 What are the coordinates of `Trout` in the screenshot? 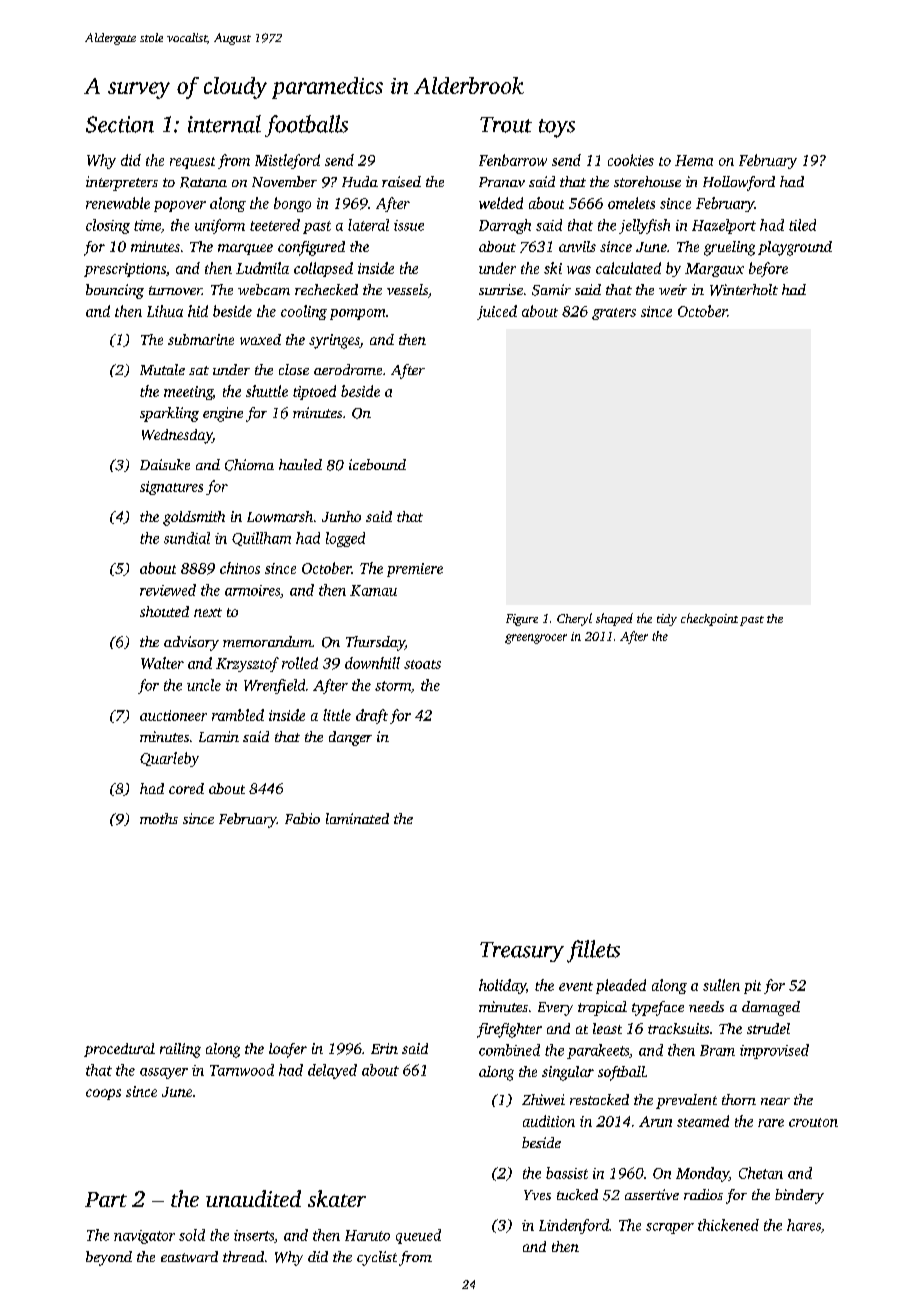 It's located at (506, 125).
